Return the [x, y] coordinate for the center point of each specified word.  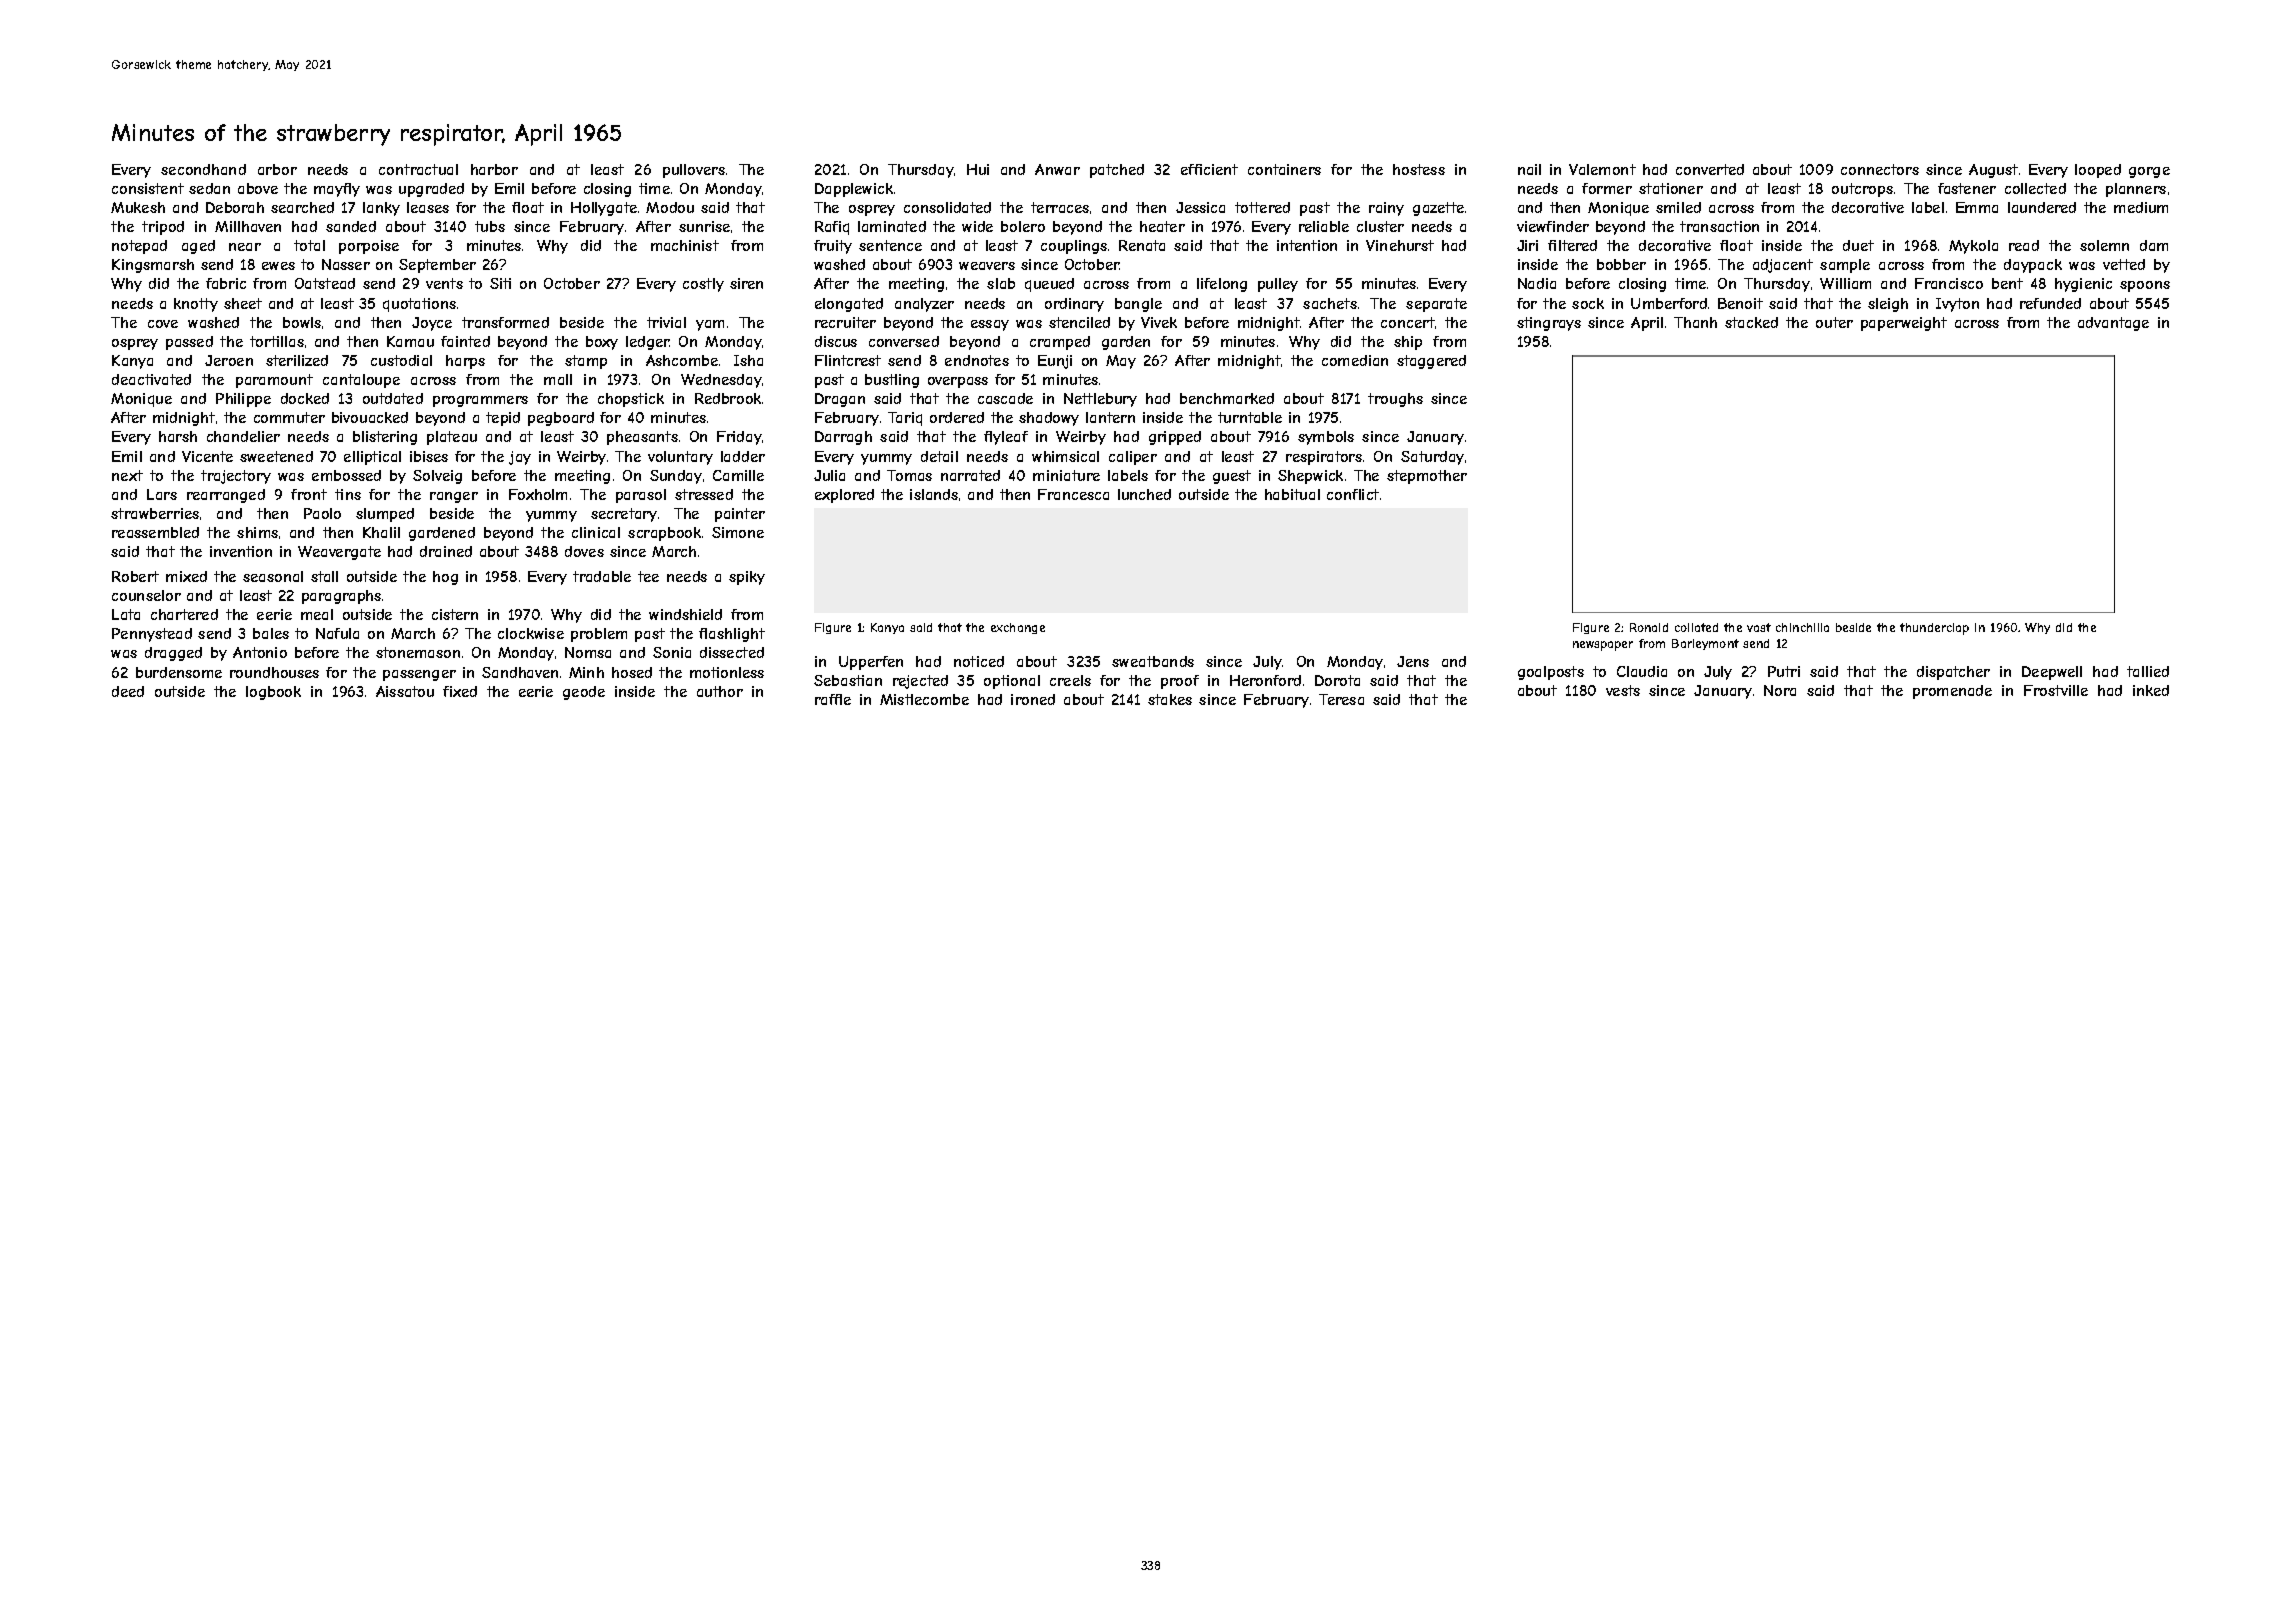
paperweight [1904, 324]
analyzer [924, 305]
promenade [1952, 692]
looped [2098, 171]
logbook [273, 693]
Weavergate [339, 553]
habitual [1292, 494]
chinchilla [1802, 627]
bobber [1621, 264]
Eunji [1055, 362]
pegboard [561, 419]
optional [1012, 682]
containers [1284, 169]
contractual [418, 169]
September [437, 266]
